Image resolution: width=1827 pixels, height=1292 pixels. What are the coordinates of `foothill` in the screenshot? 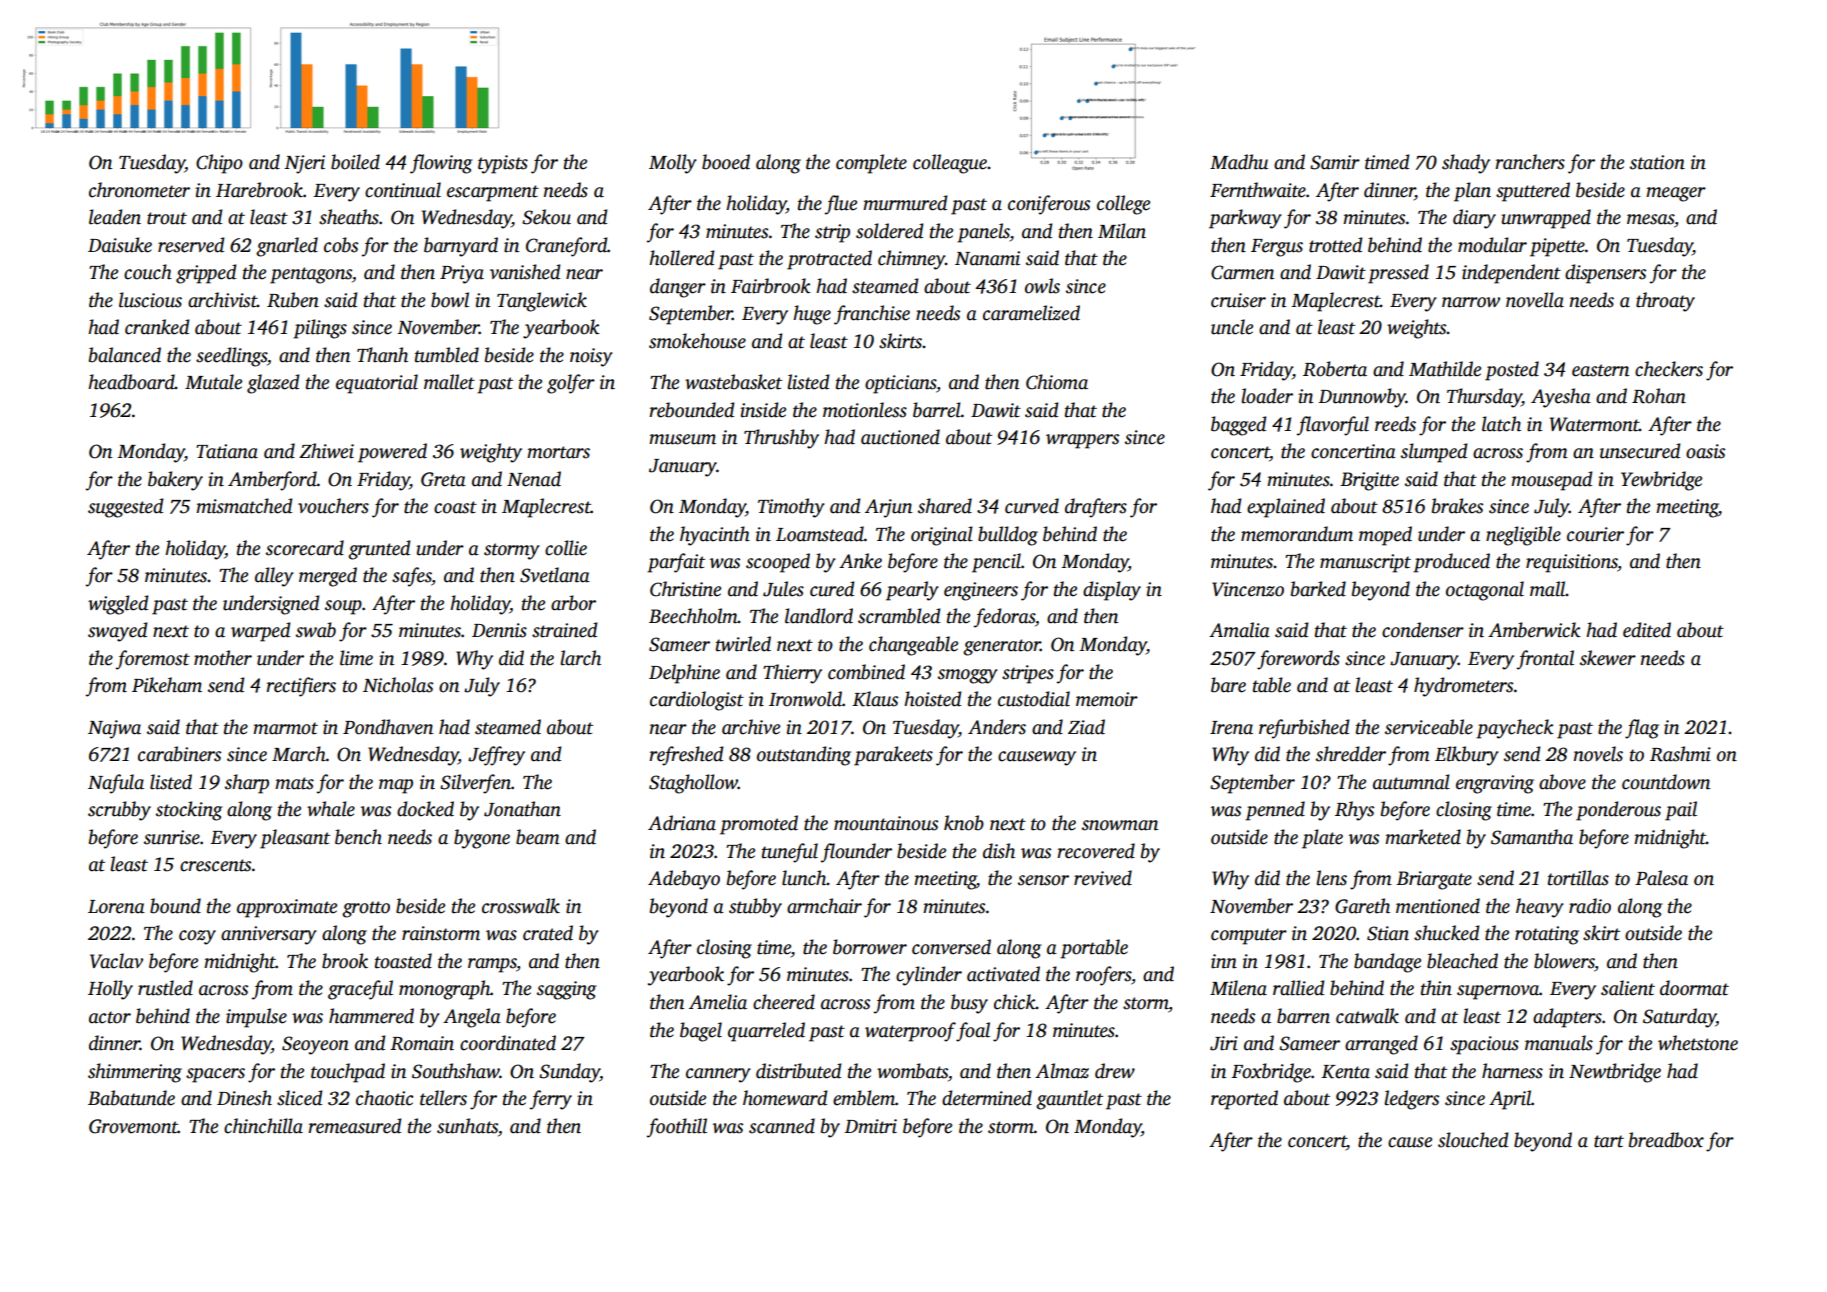 It's located at (677, 1128).
